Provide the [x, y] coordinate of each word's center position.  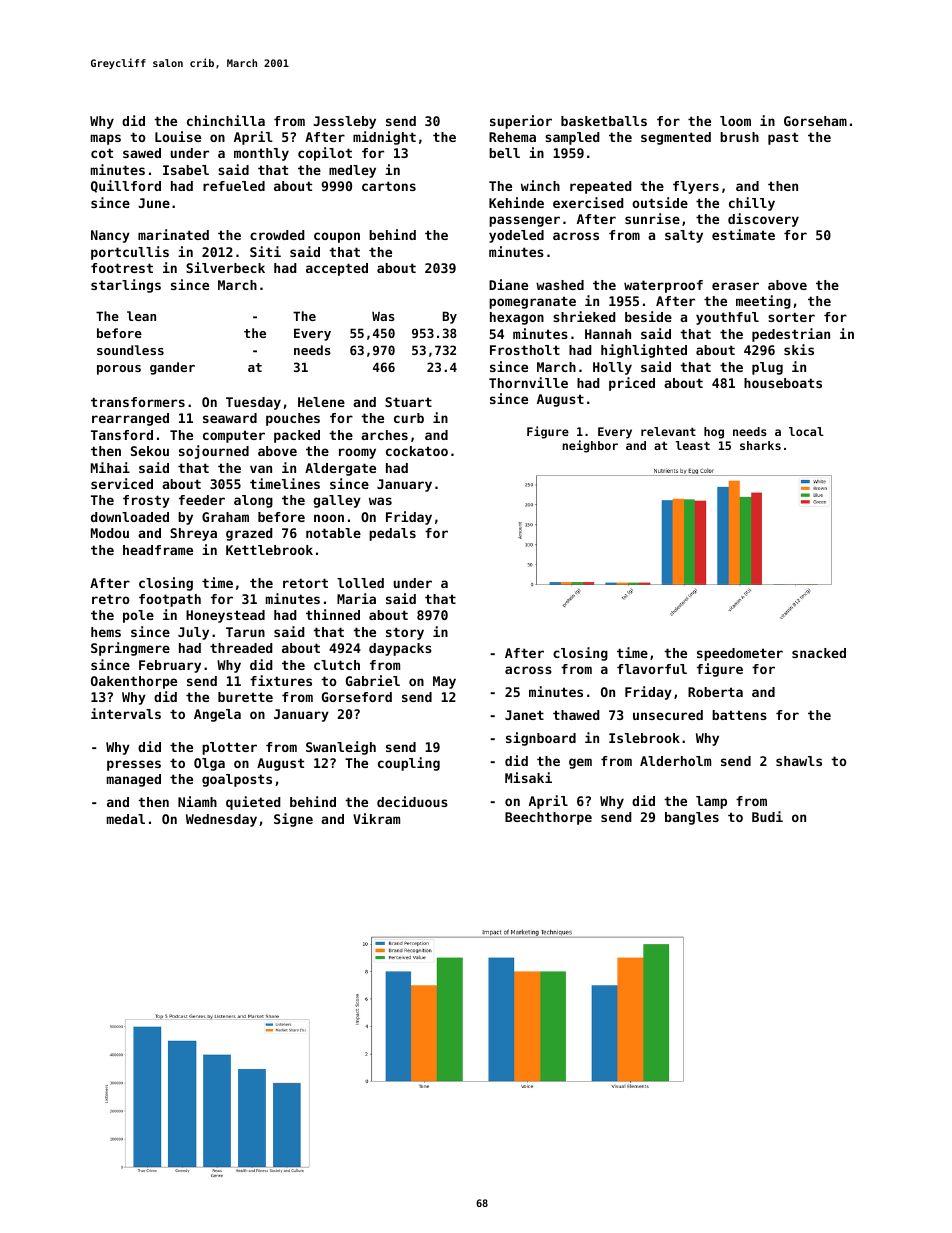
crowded [277, 235]
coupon [337, 237]
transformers [138, 402]
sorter [791, 317]
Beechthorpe [548, 818]
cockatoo [417, 451]
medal [126, 819]
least [693, 445]
